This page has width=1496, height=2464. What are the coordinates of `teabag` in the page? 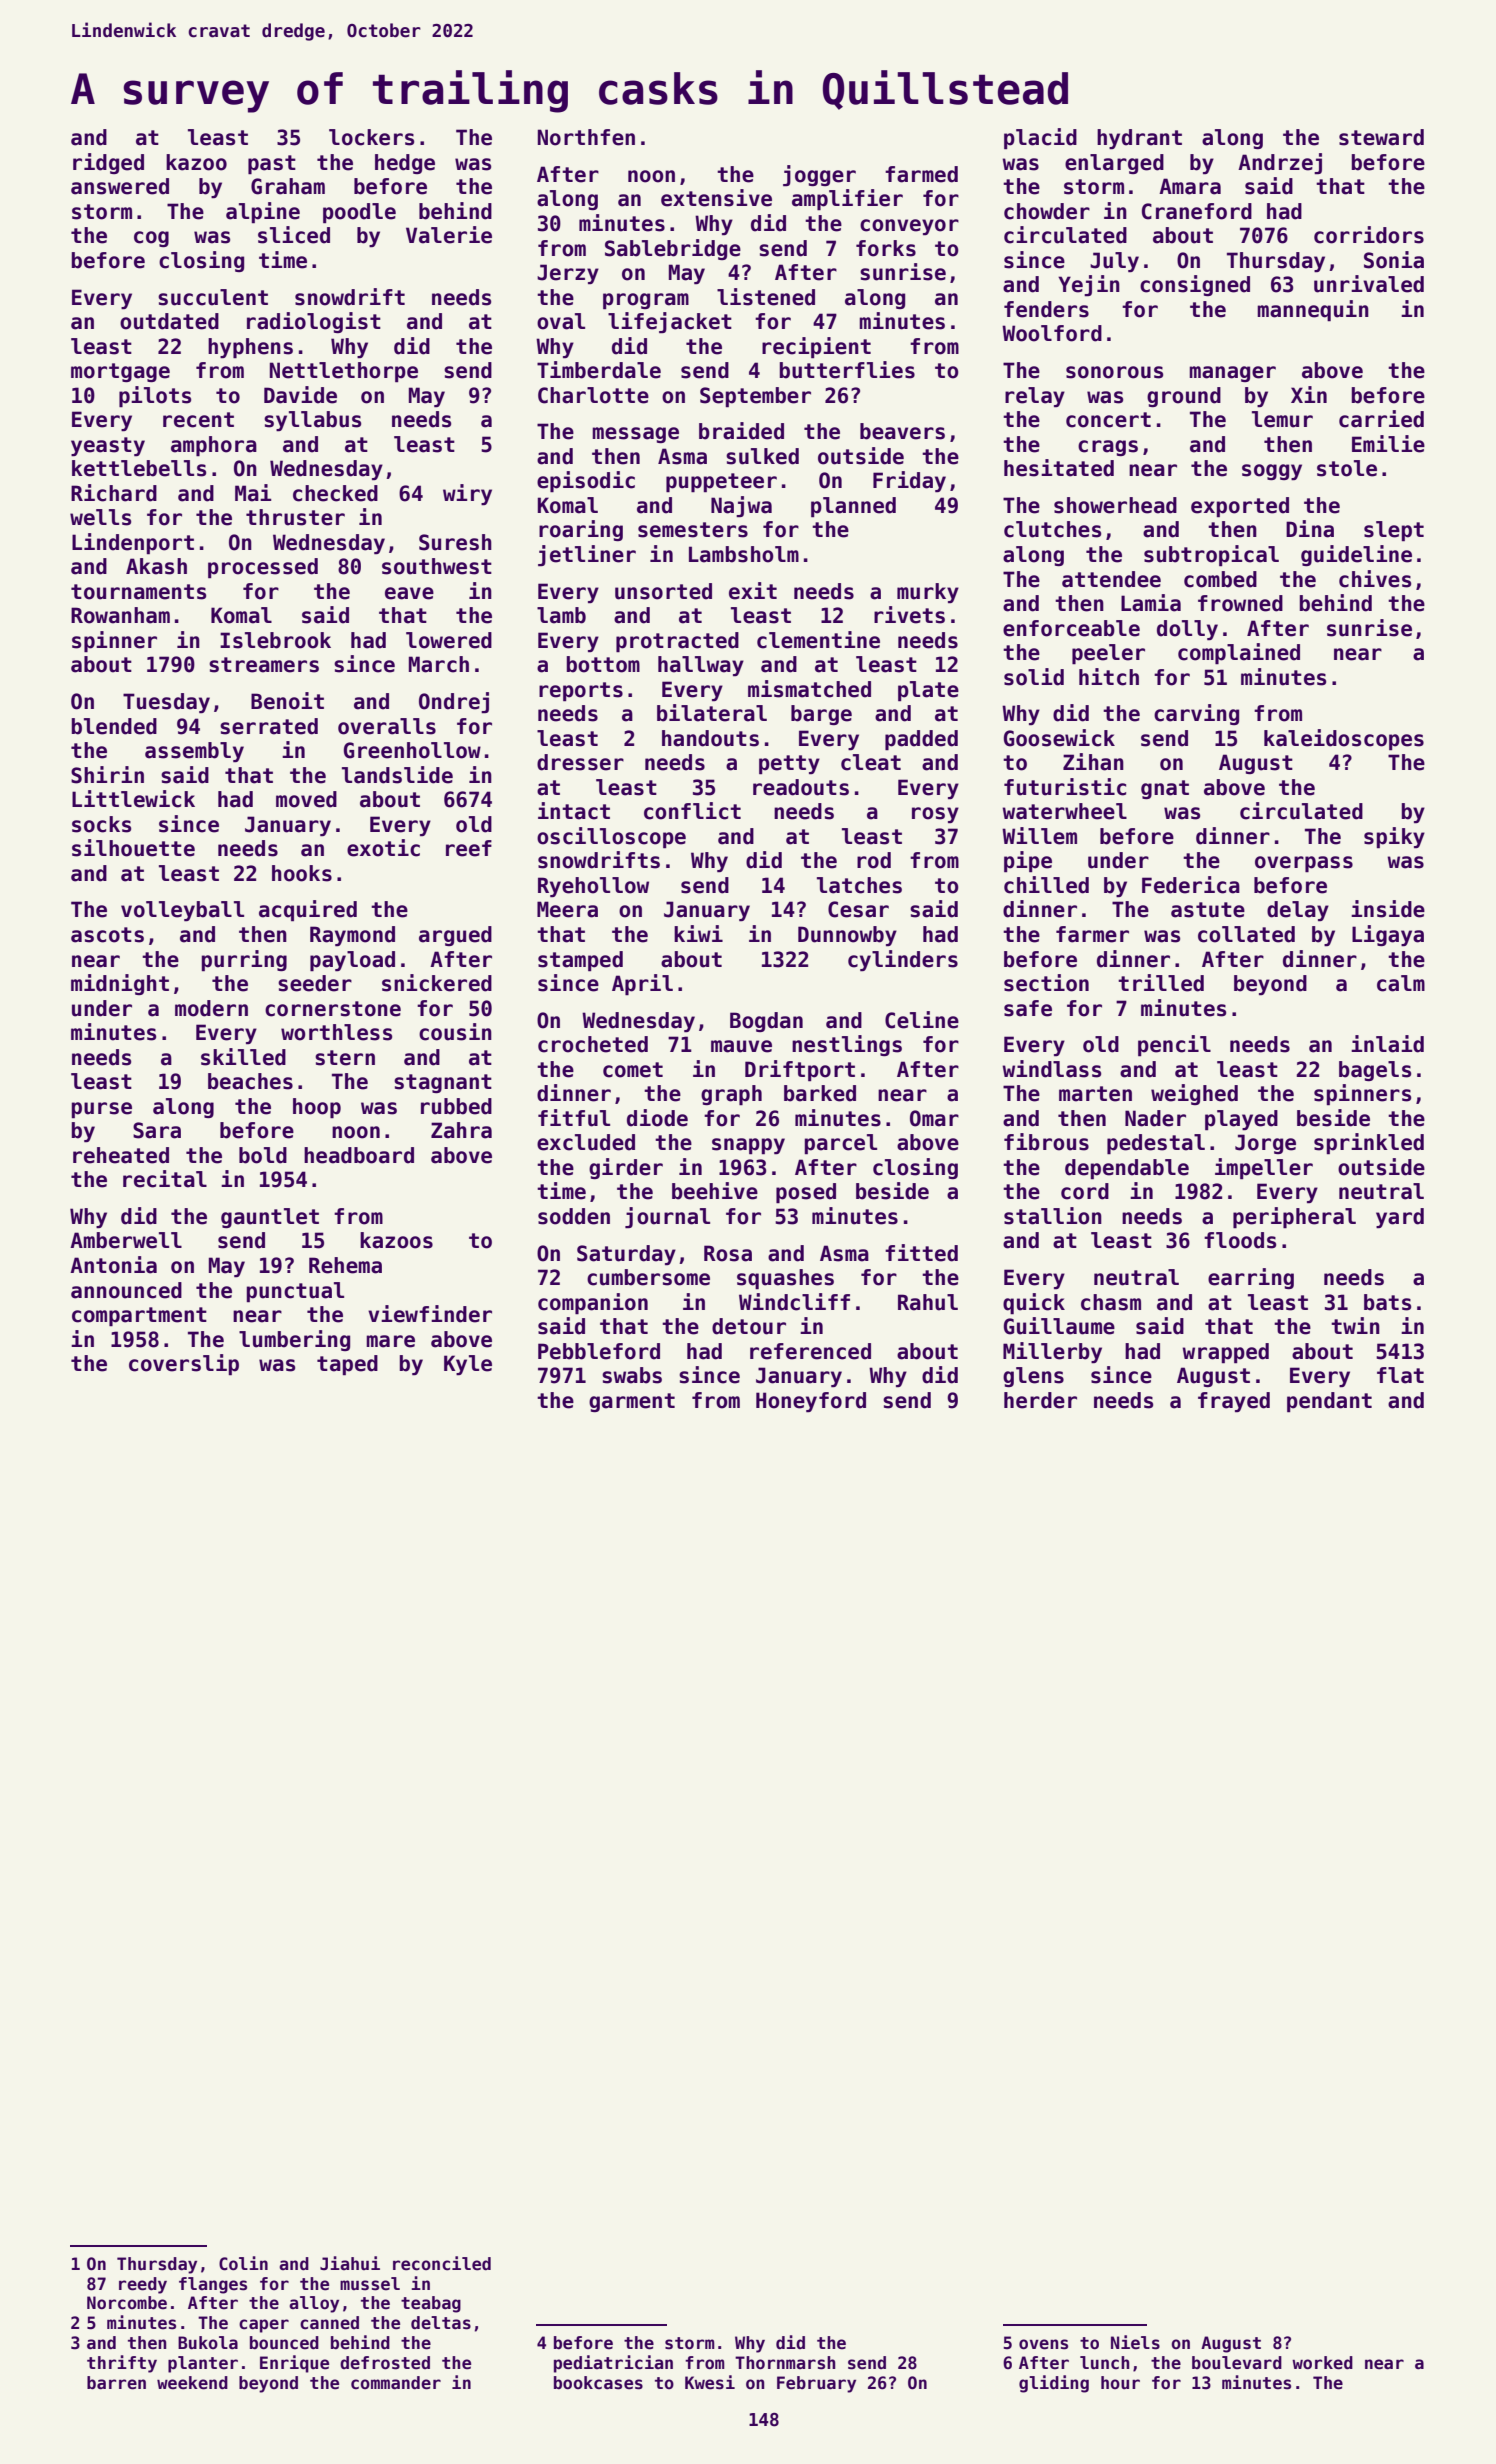 It's located at (431, 2304).
